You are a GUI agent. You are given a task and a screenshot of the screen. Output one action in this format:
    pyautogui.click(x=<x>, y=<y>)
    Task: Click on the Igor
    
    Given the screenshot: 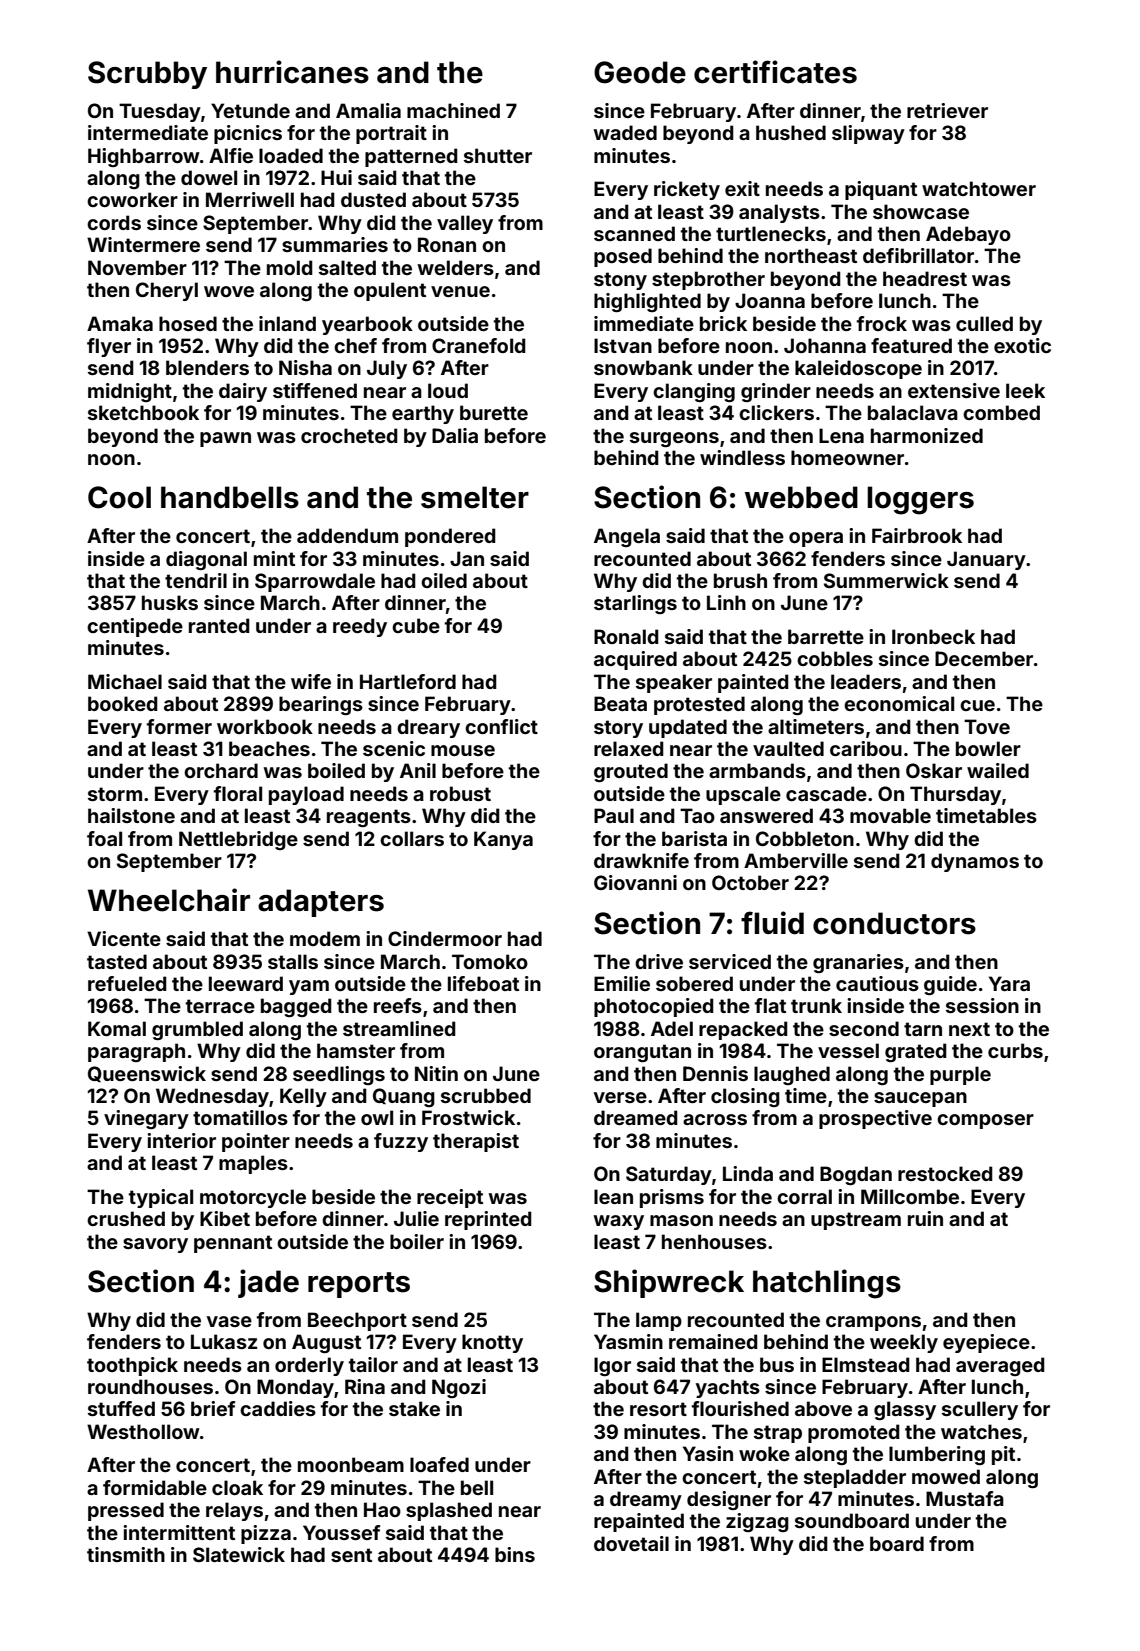 What is the action you would take?
    pyautogui.click(x=612, y=1366)
